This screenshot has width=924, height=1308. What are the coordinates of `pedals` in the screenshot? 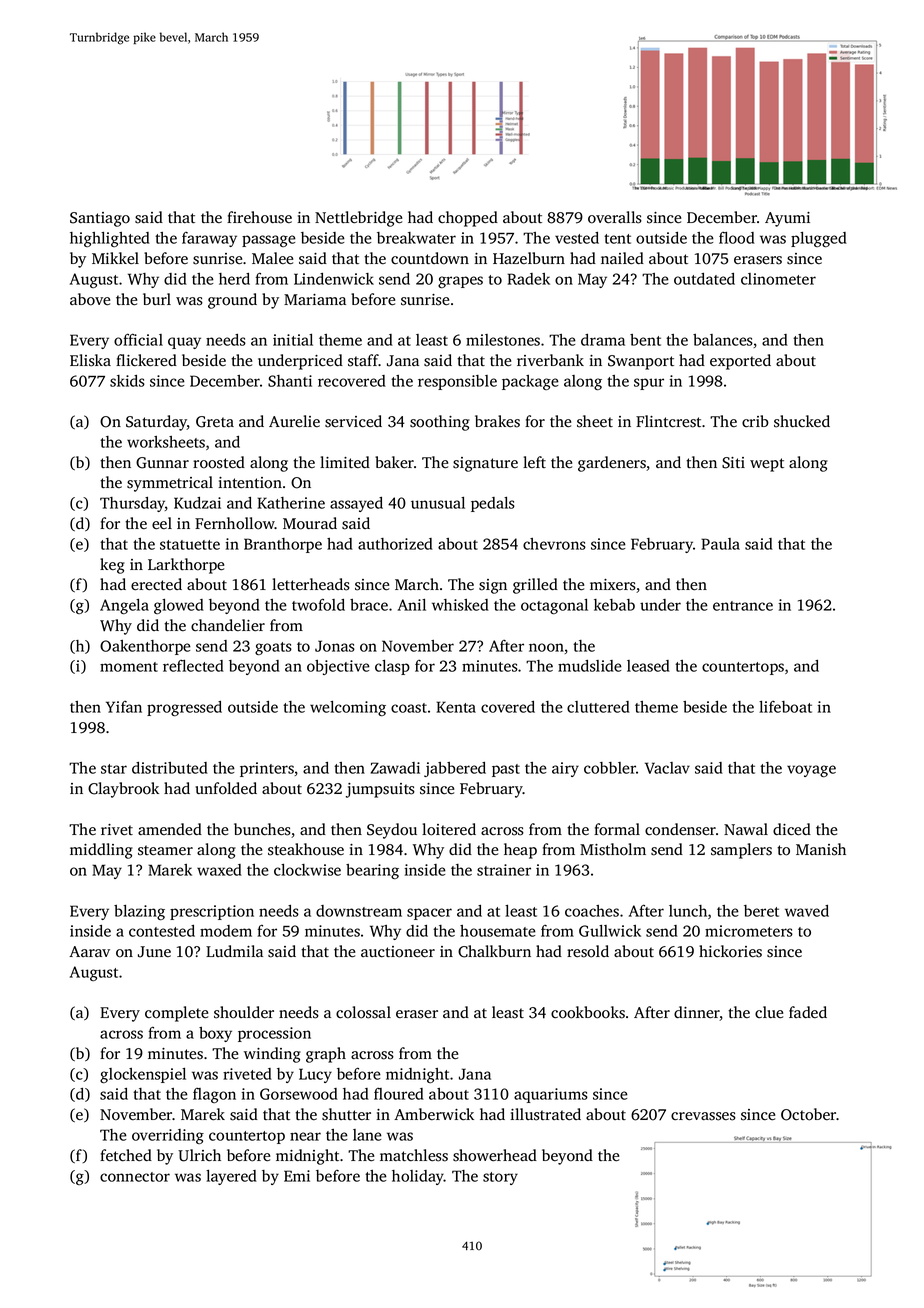 It's located at (493, 504).
